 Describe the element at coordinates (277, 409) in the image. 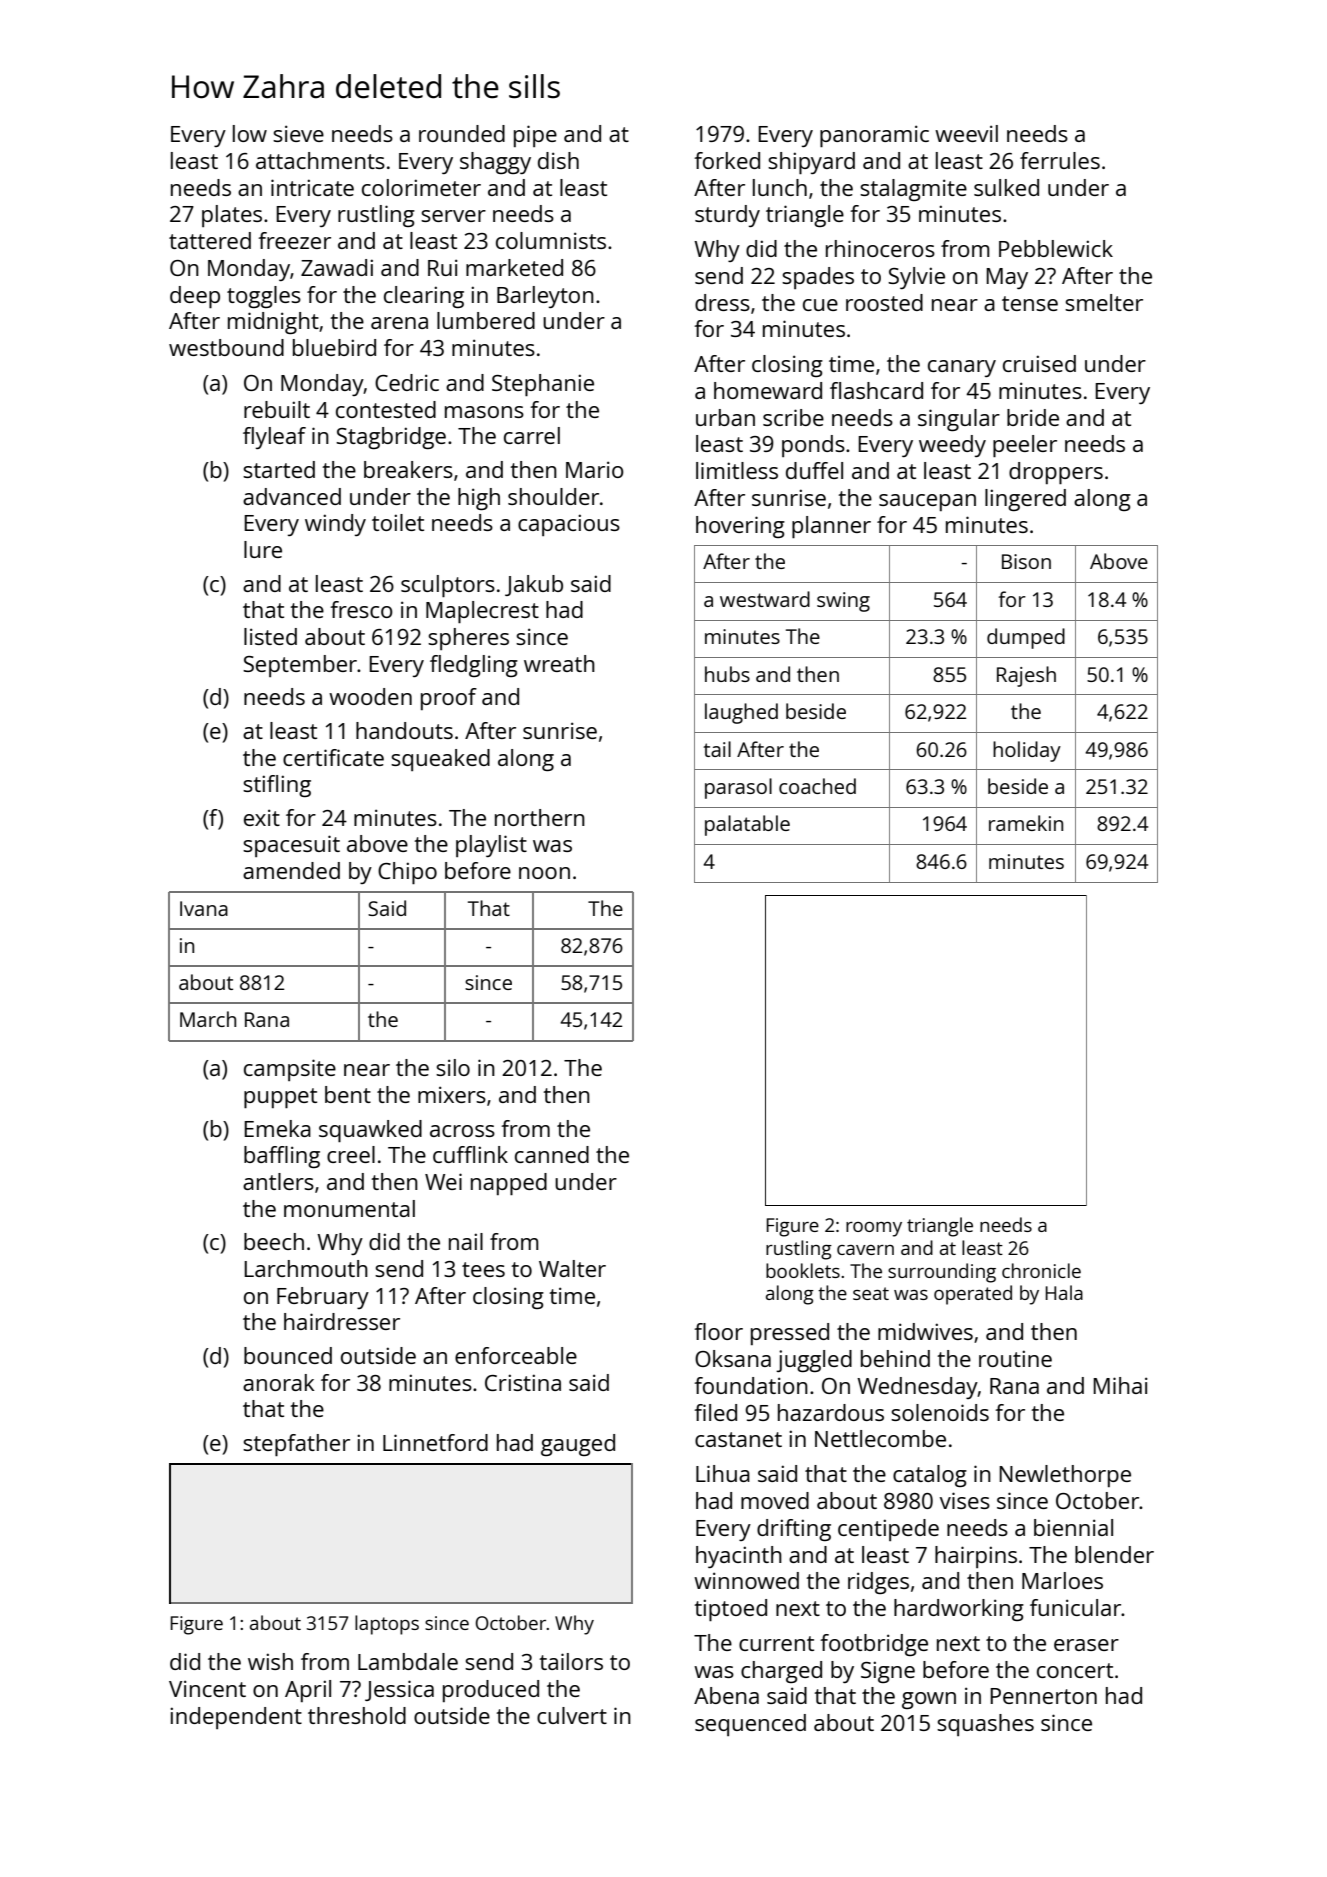

I see `rebuilt` at that location.
